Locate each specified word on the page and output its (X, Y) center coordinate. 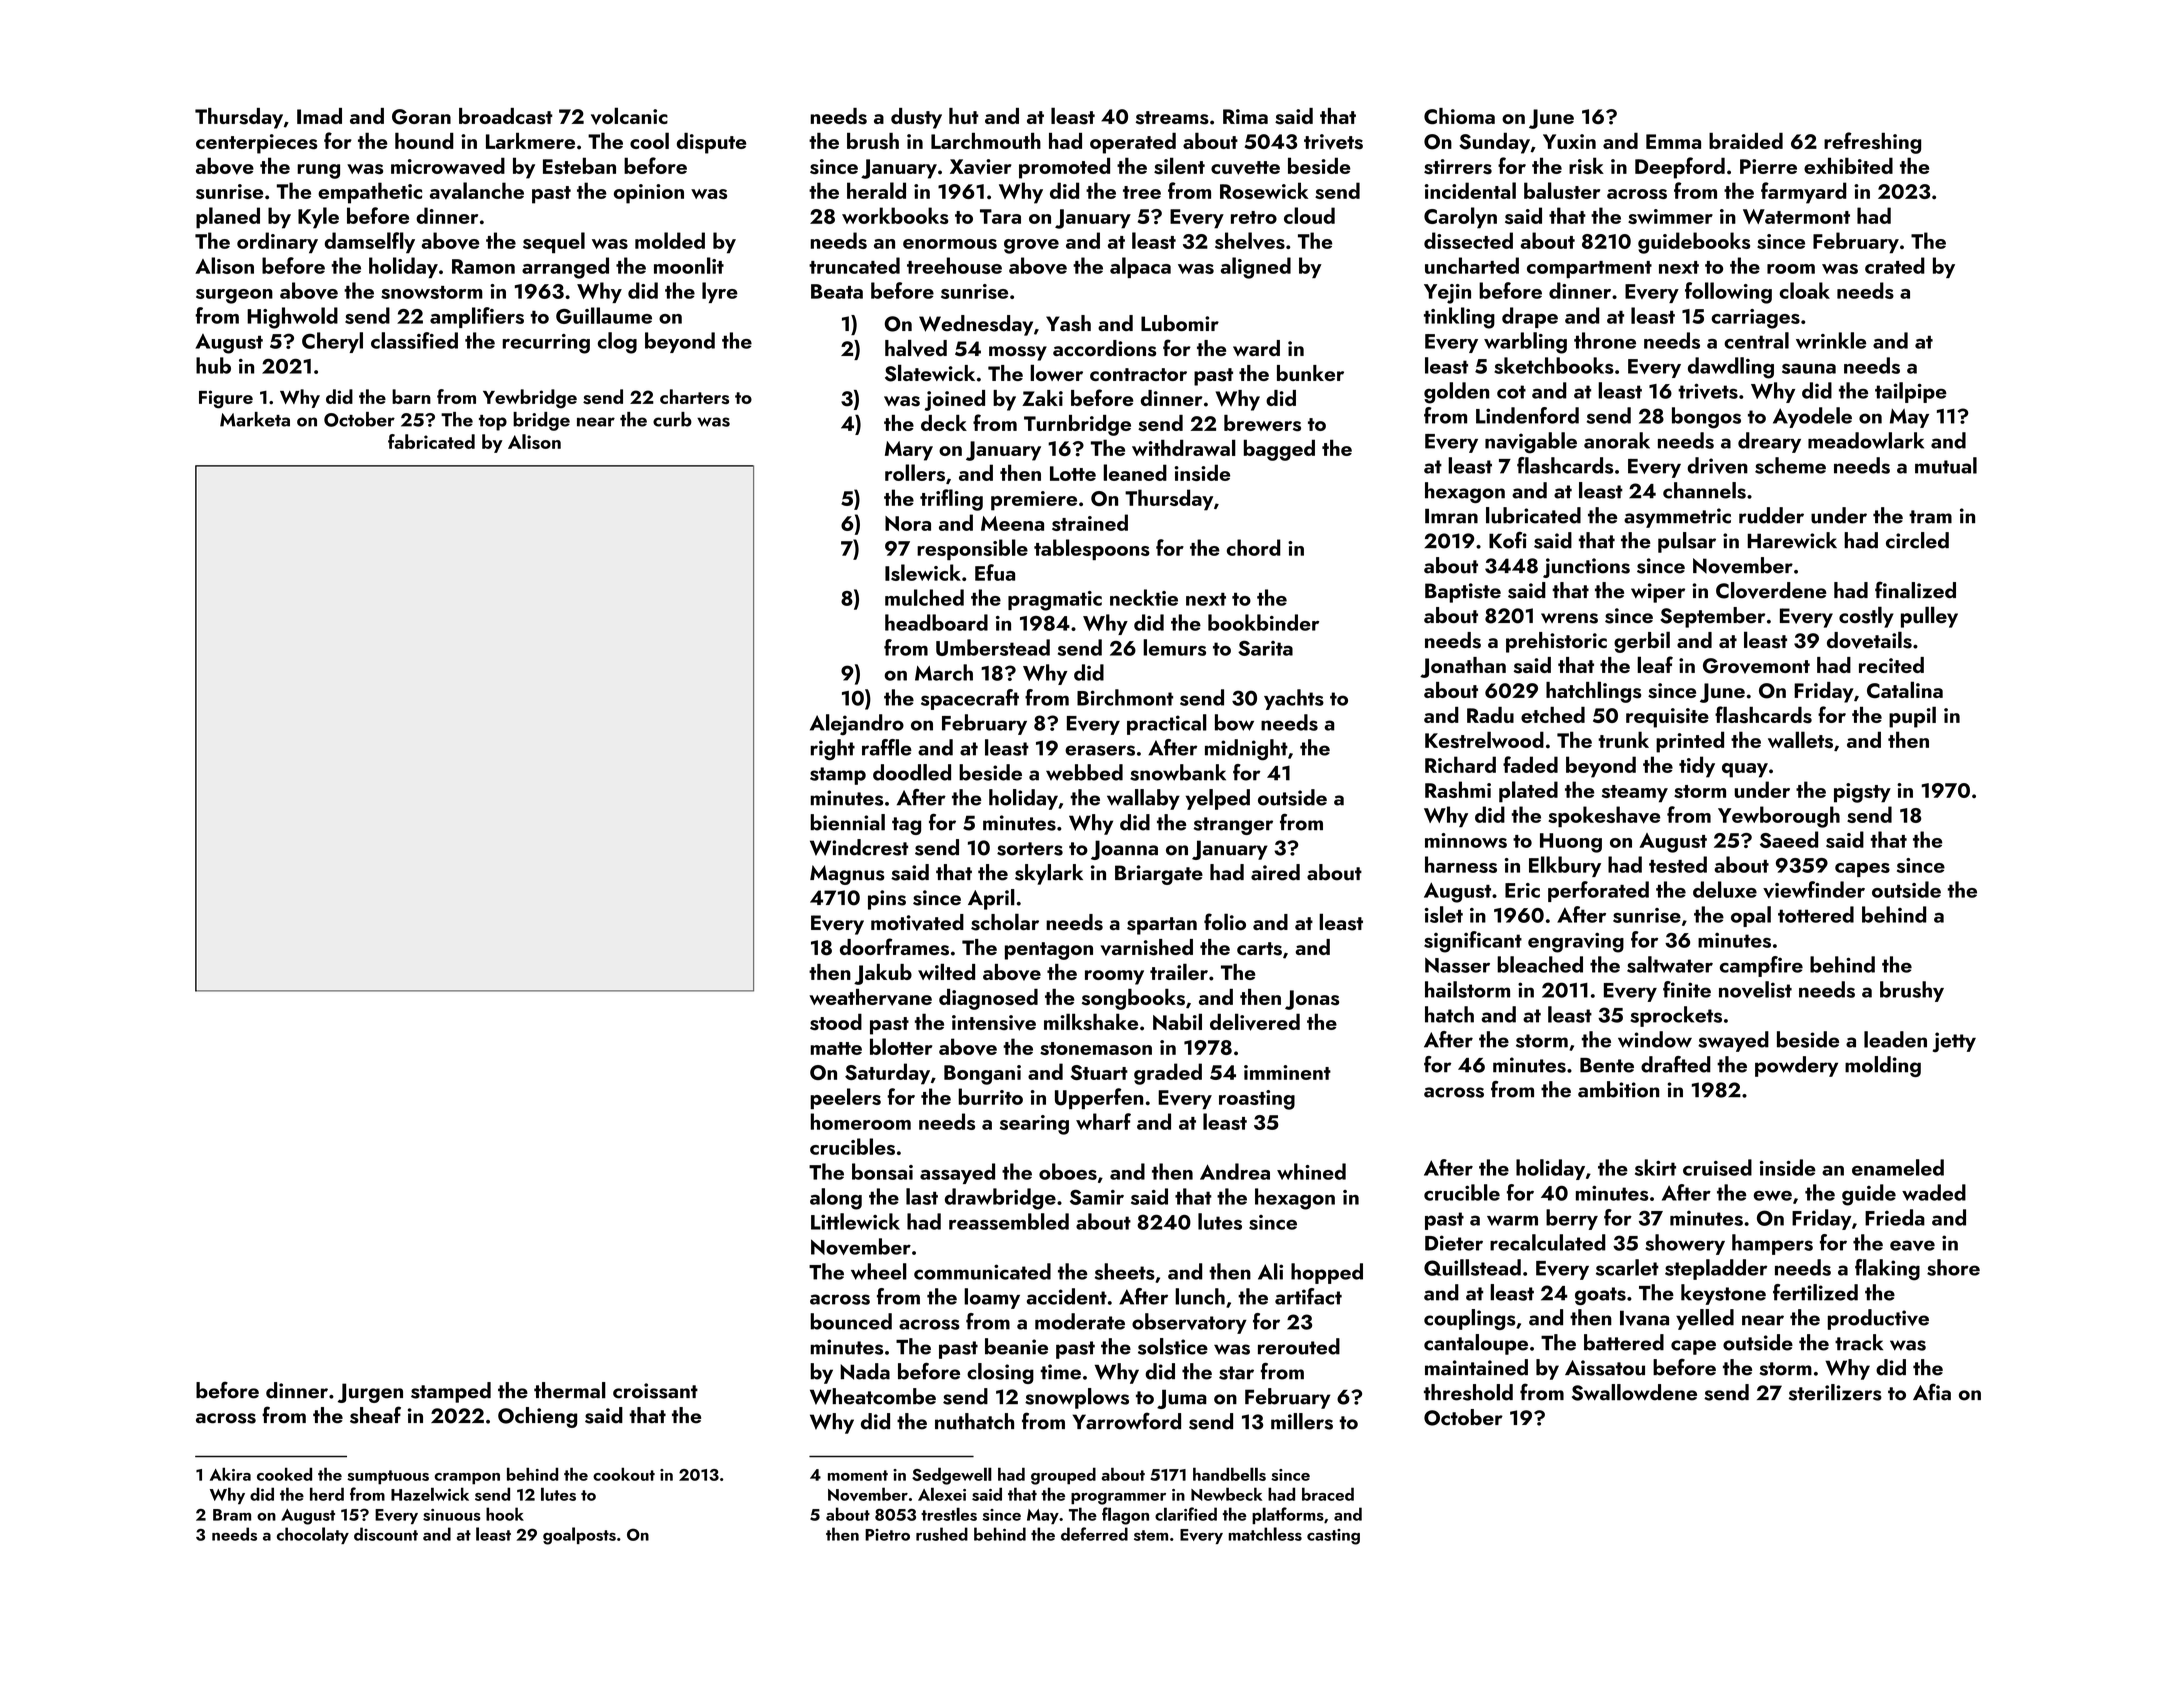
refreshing (1872, 143)
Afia (1932, 1392)
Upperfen (1099, 1099)
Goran (421, 117)
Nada (865, 1371)
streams (1172, 118)
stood (836, 1021)
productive (1878, 1319)
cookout (624, 1474)
